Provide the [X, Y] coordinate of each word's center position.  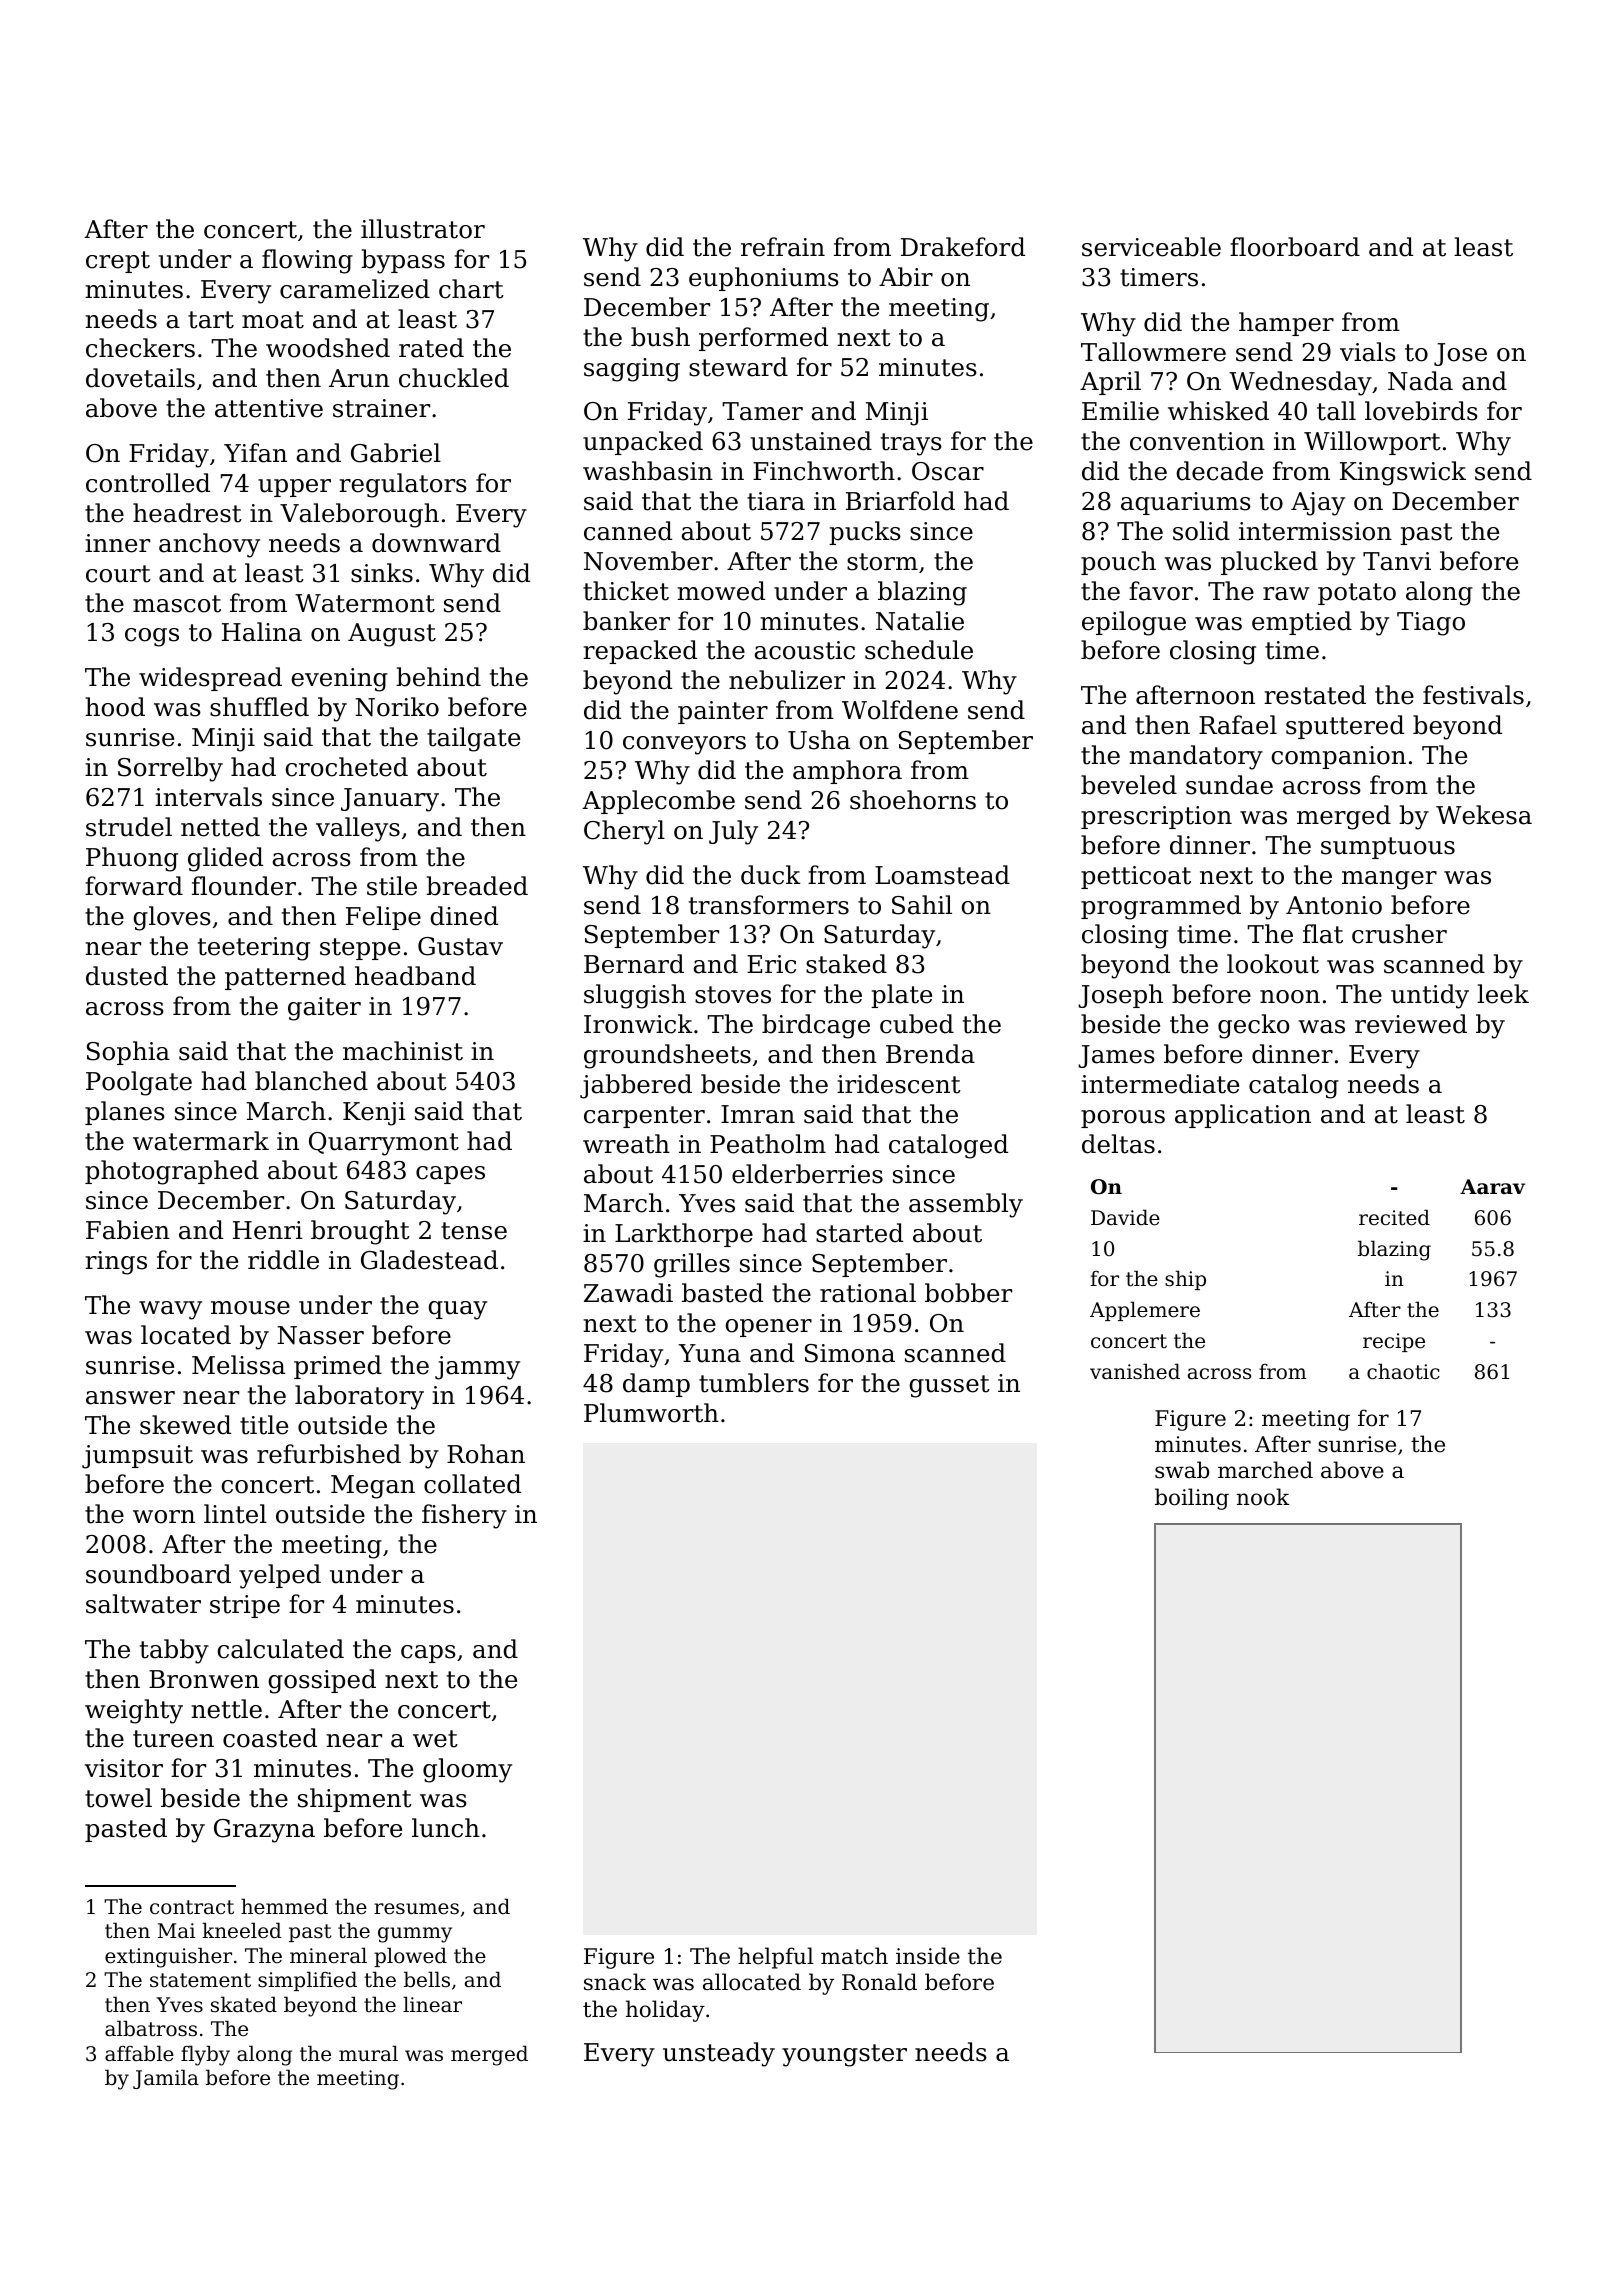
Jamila [166, 2079]
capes [450, 1175]
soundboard [158, 1574]
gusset [949, 1386]
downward [436, 543]
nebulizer [787, 680]
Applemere [1145, 1311]
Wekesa [1484, 815]
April [1110, 383]
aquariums [1186, 503]
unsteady [719, 2054]
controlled [148, 483]
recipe [1394, 1342]
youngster [844, 2055]
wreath [626, 1144]
